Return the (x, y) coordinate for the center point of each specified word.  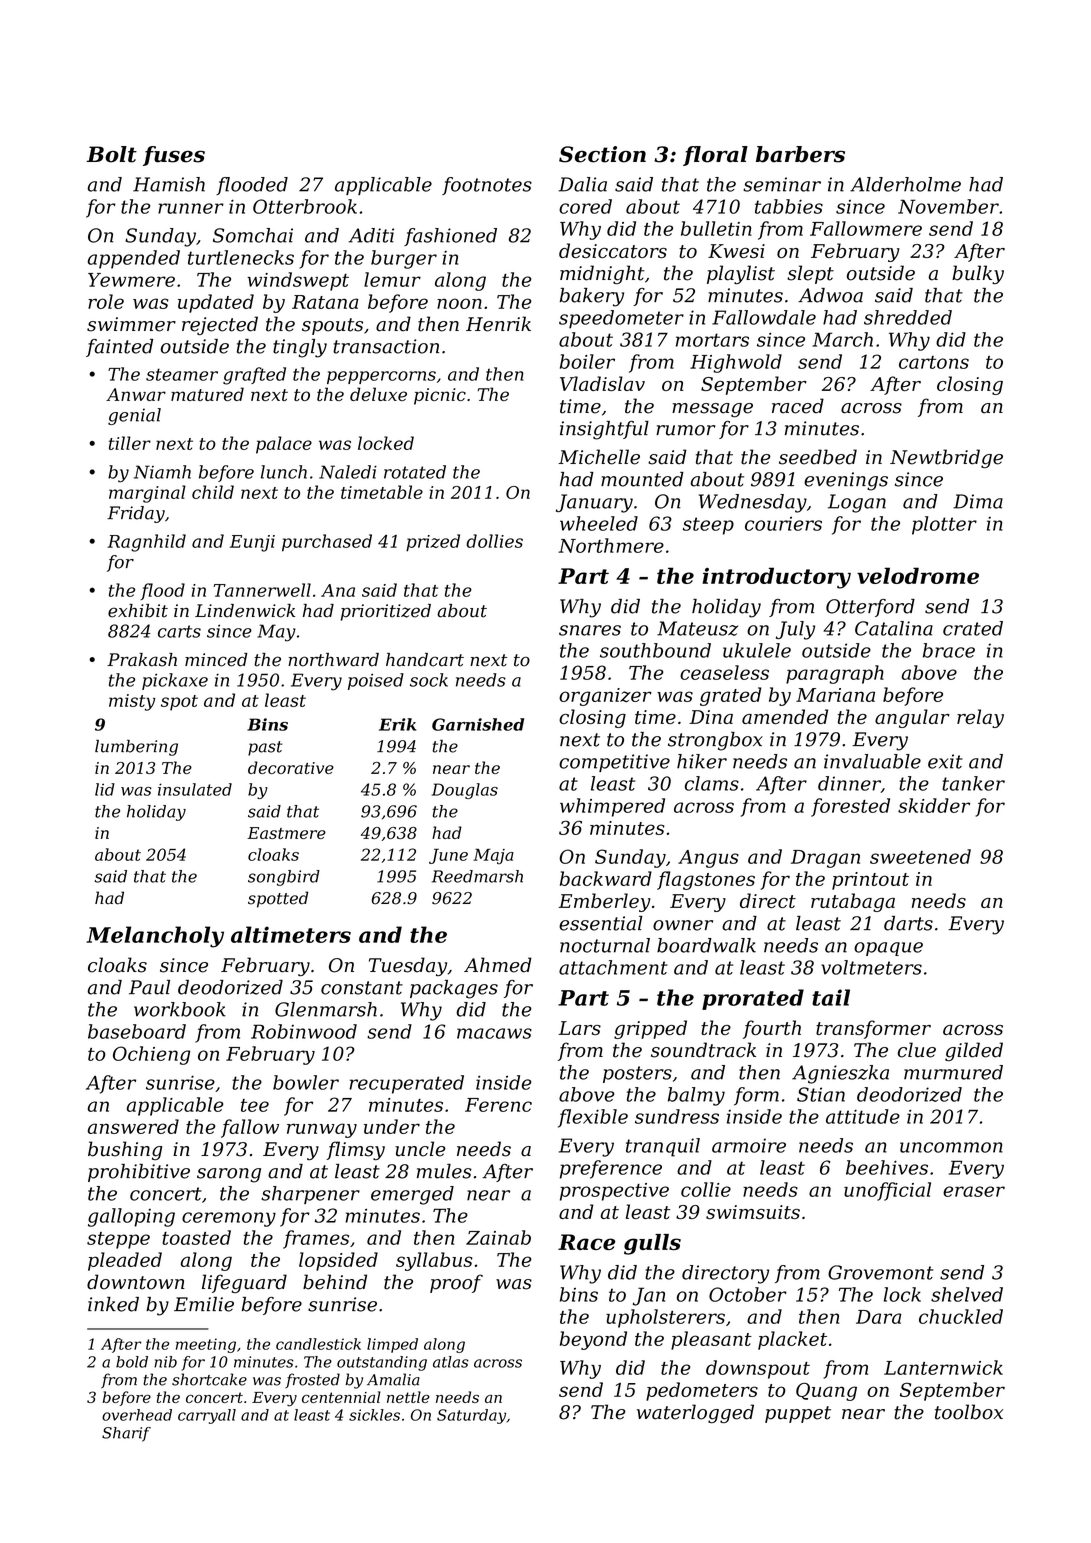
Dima (978, 501)
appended (134, 259)
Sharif (126, 1434)
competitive (614, 763)
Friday (136, 514)
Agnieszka (840, 1074)
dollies (494, 541)
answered (133, 1126)
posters (637, 1074)
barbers (800, 154)
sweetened (920, 856)
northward (333, 660)
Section (602, 154)
